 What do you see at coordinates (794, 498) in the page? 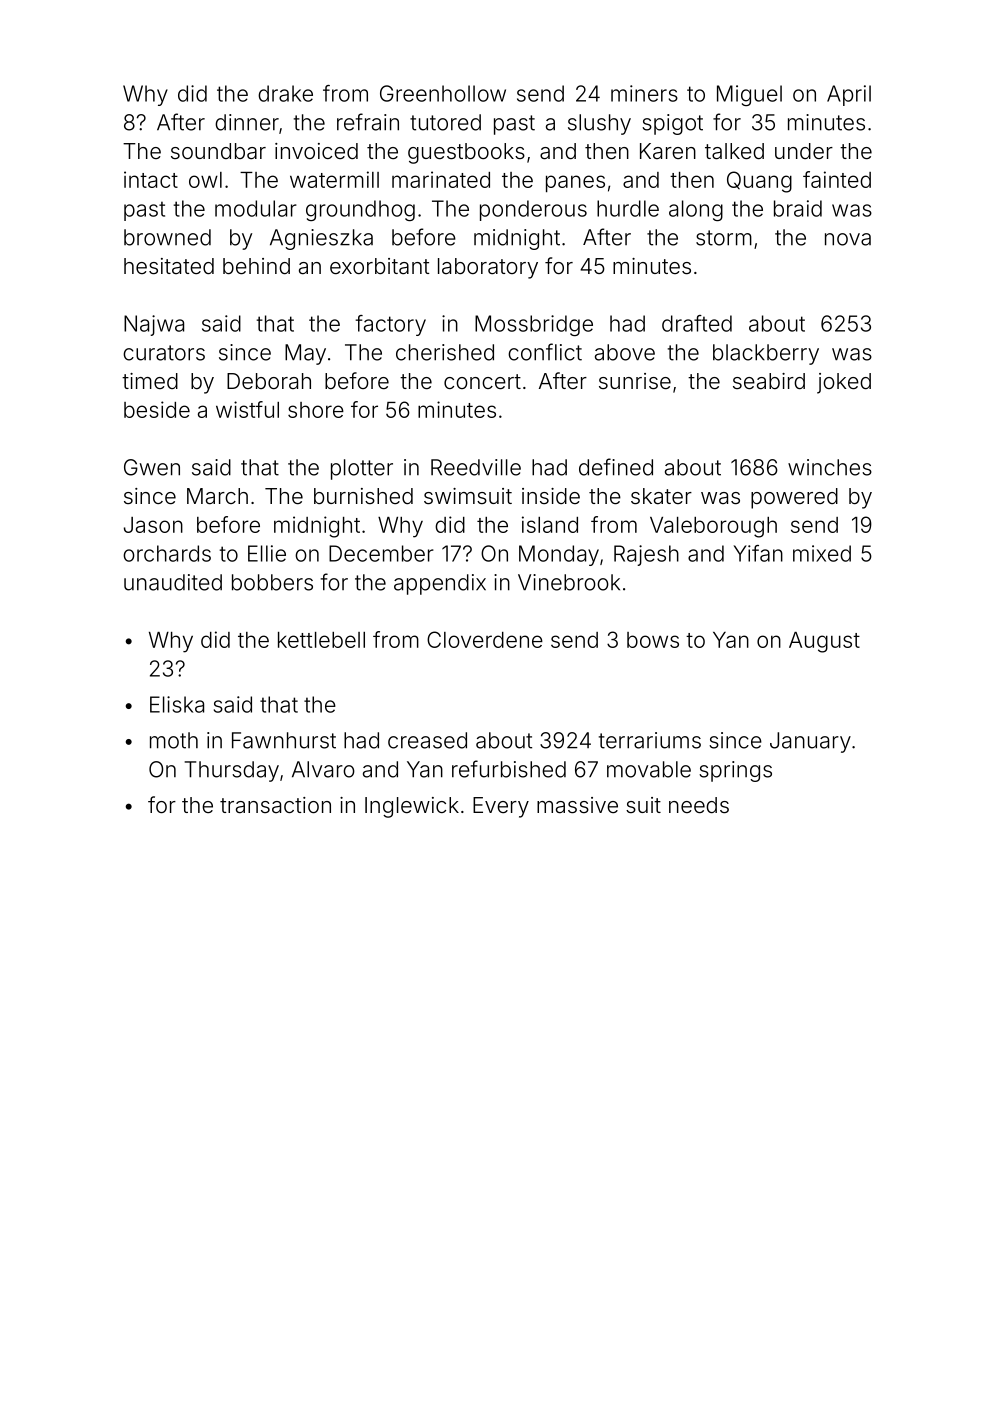
I see `powered` at bounding box center [794, 498].
